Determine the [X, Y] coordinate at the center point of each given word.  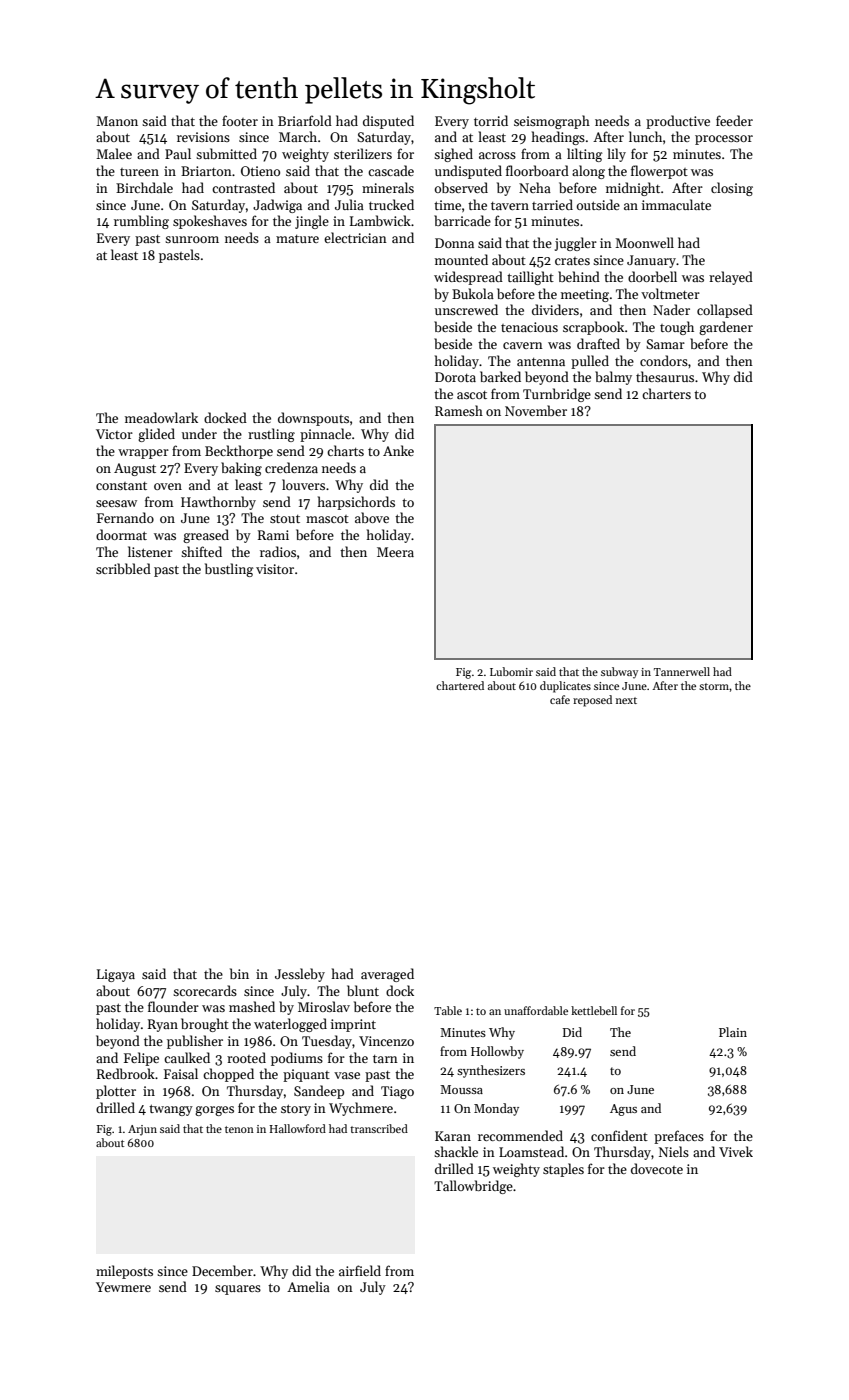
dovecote [657, 1168]
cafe [560, 699]
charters [666, 393]
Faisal [181, 1073]
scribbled [123, 568]
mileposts [124, 1272]
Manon [117, 121]
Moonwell [644, 242]
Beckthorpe [239, 452]
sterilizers [363, 153]
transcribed [379, 1128]
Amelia [308, 1286]
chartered [460, 685]
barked [500, 376]
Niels [674, 1151]
